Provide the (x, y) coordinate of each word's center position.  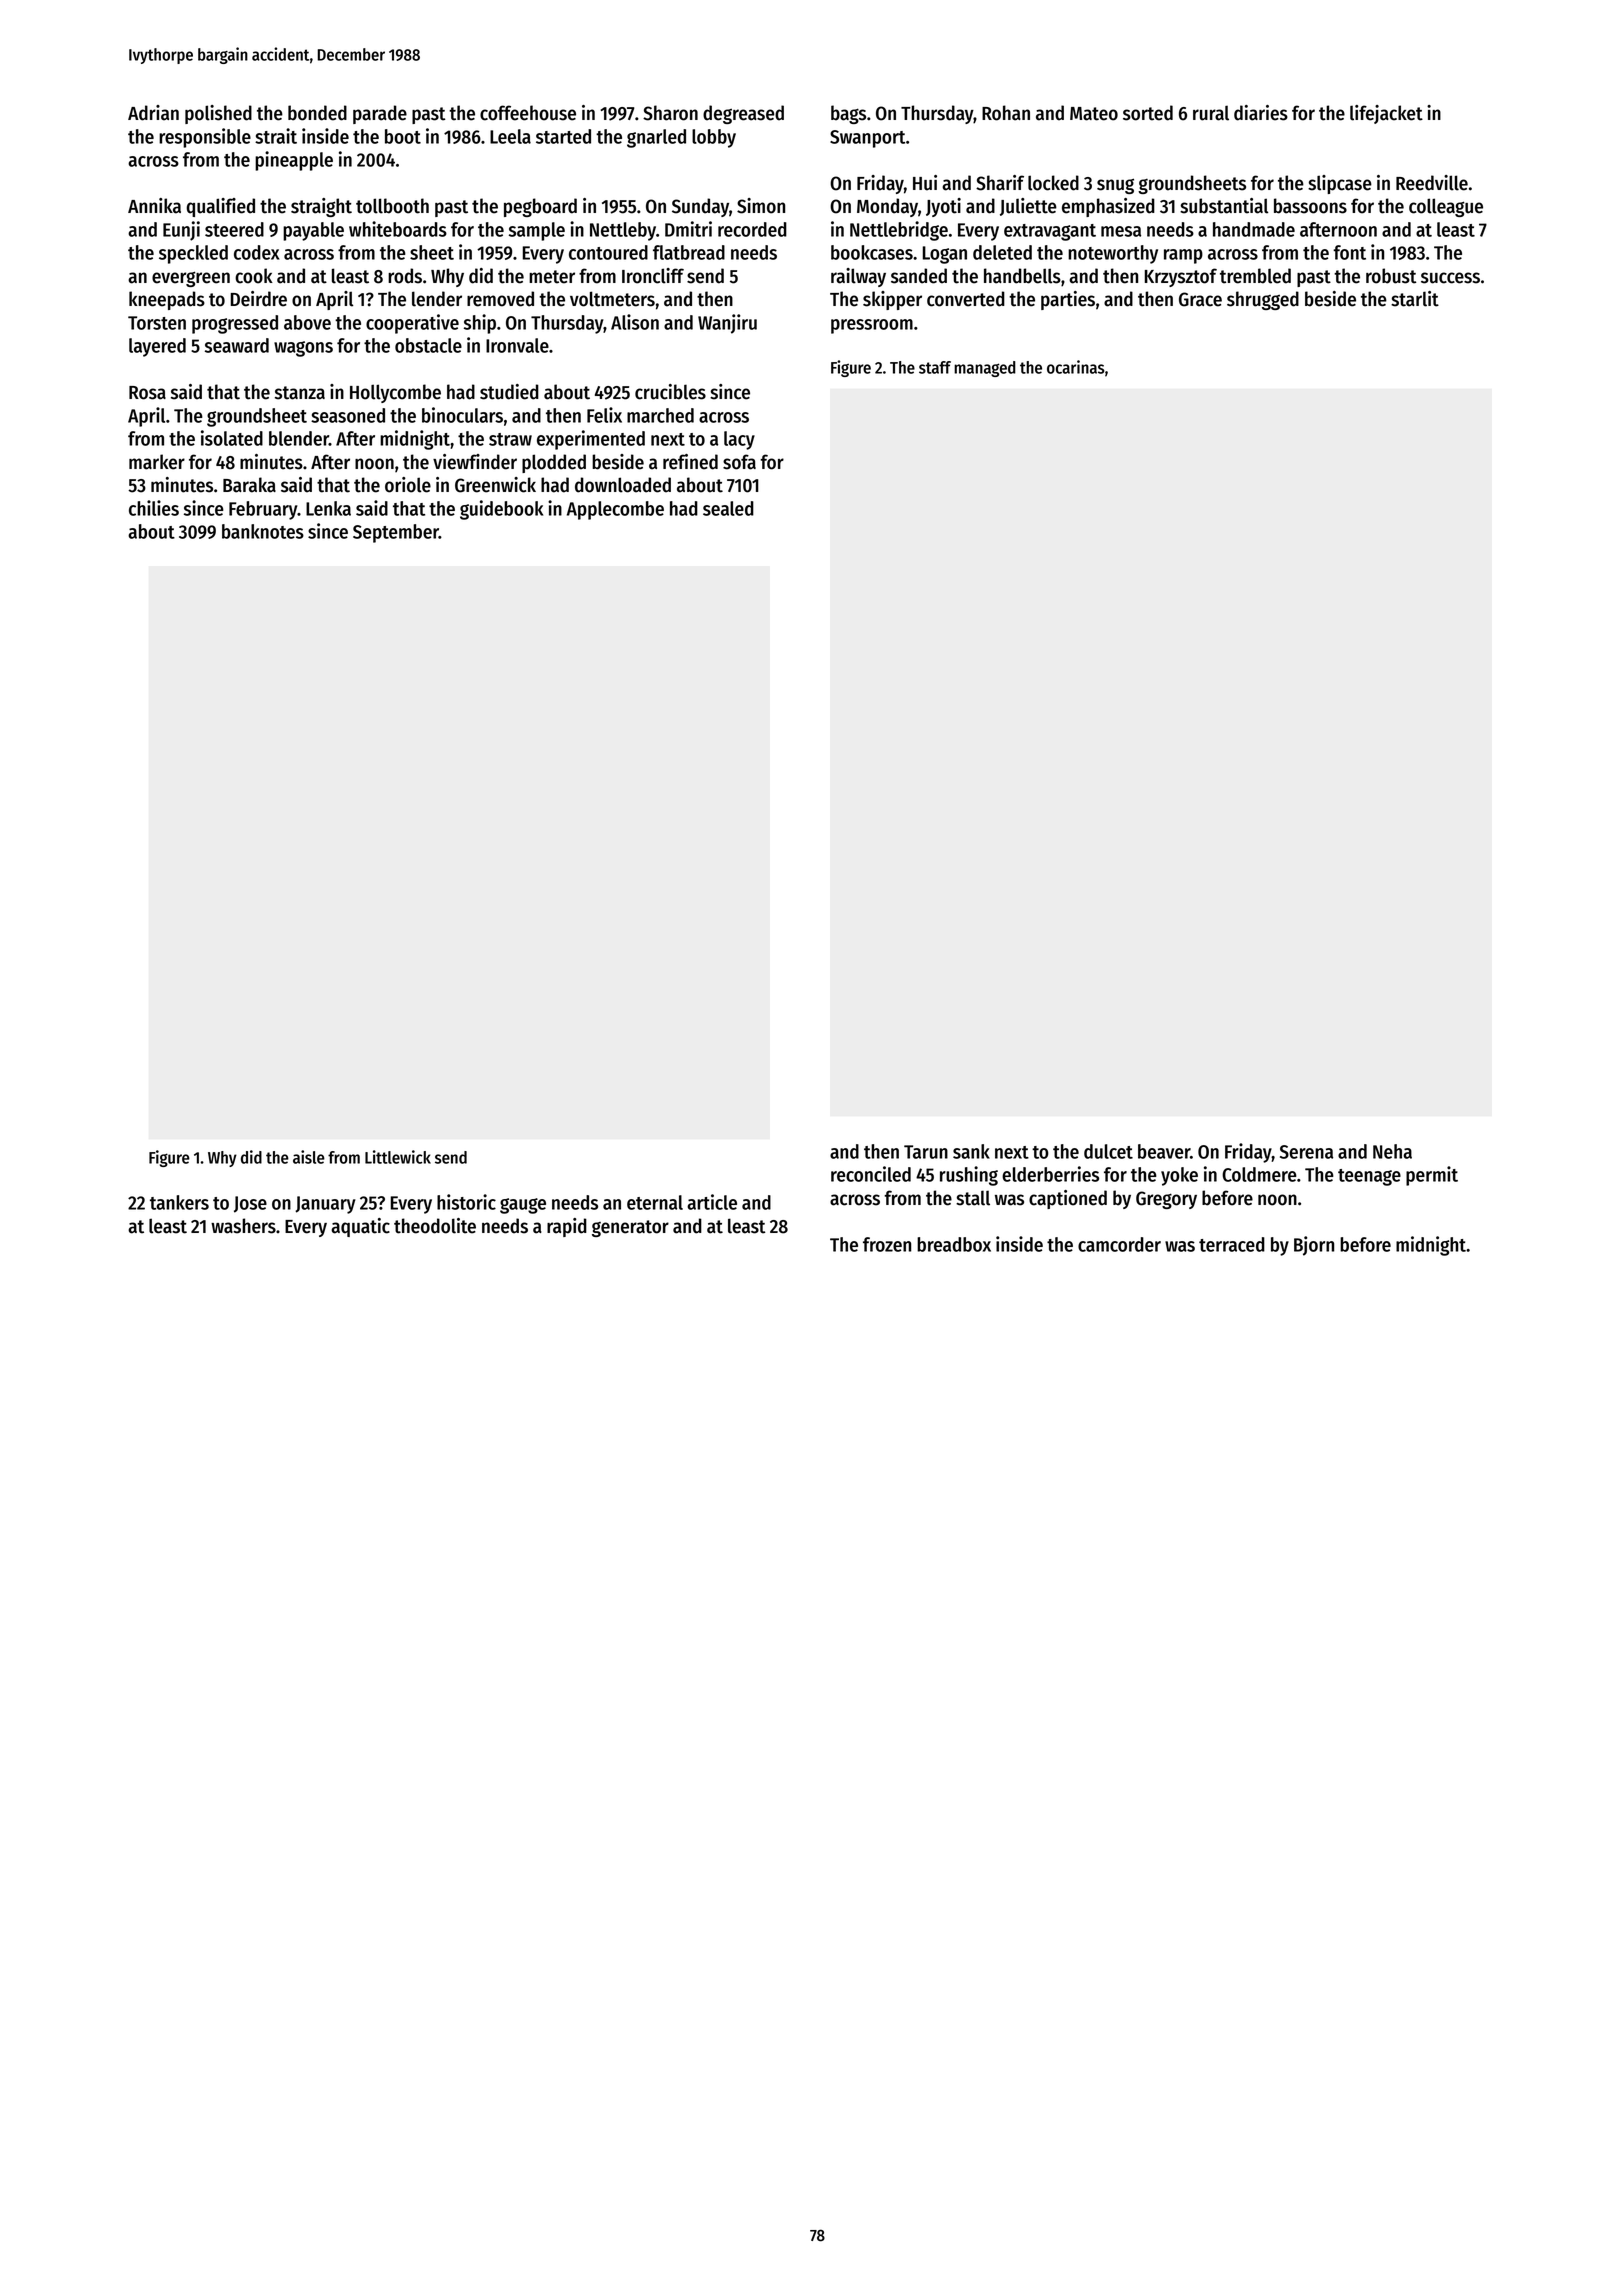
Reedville (1432, 183)
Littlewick (398, 1157)
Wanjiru (727, 324)
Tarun (926, 1152)
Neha (1392, 1151)
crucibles (670, 392)
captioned (1068, 1199)
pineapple (294, 161)
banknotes (263, 531)
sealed (728, 508)
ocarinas (1076, 367)
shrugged (1263, 300)
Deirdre (259, 299)
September (396, 533)
